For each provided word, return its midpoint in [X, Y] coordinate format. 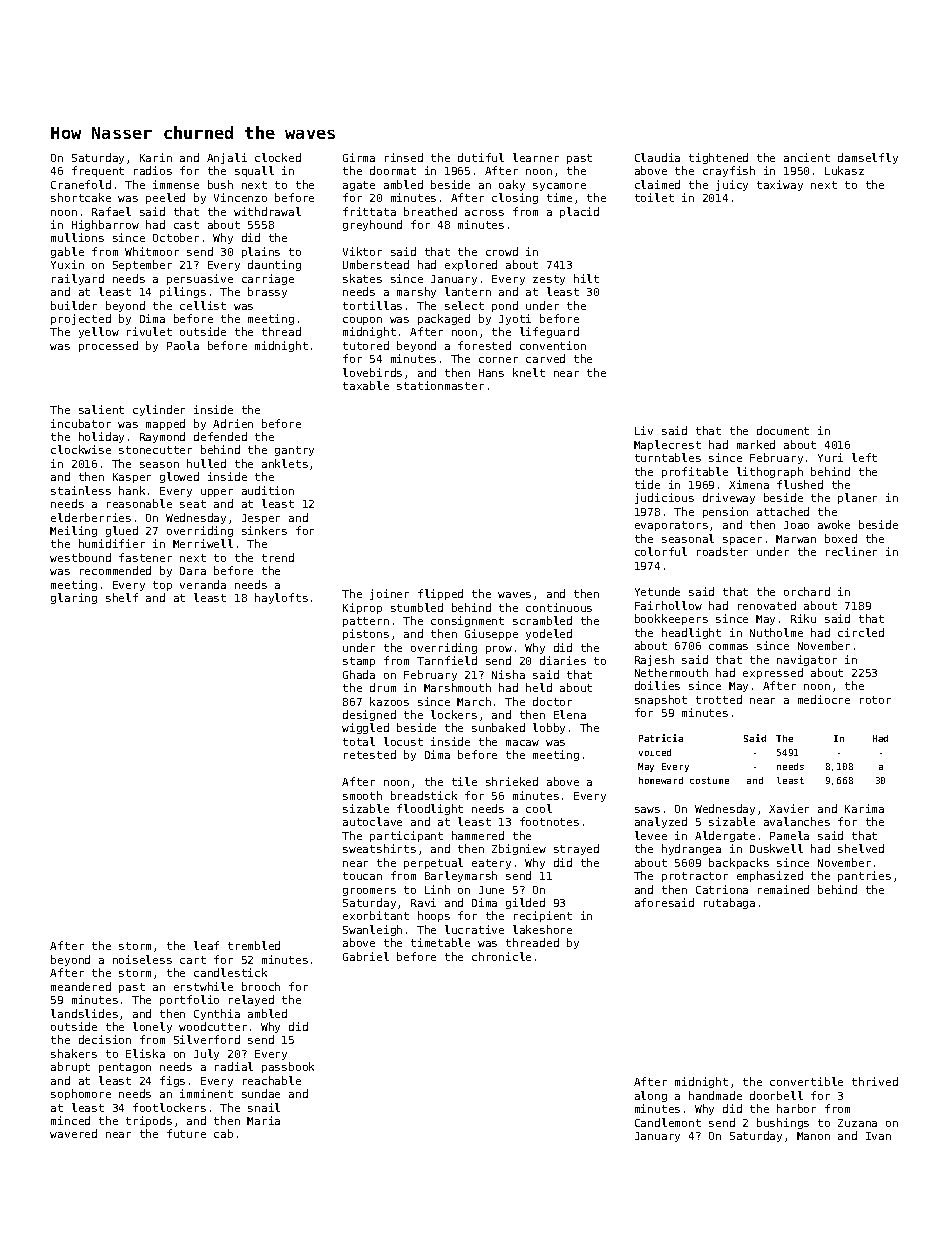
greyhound [372, 225]
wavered [73, 1133]
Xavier [789, 808]
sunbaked [498, 727]
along [651, 1096]
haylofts [281, 598]
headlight [691, 633]
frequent [98, 171]
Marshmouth [457, 687]
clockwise [81, 449]
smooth [362, 795]
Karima [864, 808]
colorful [661, 551]
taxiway [780, 185]
